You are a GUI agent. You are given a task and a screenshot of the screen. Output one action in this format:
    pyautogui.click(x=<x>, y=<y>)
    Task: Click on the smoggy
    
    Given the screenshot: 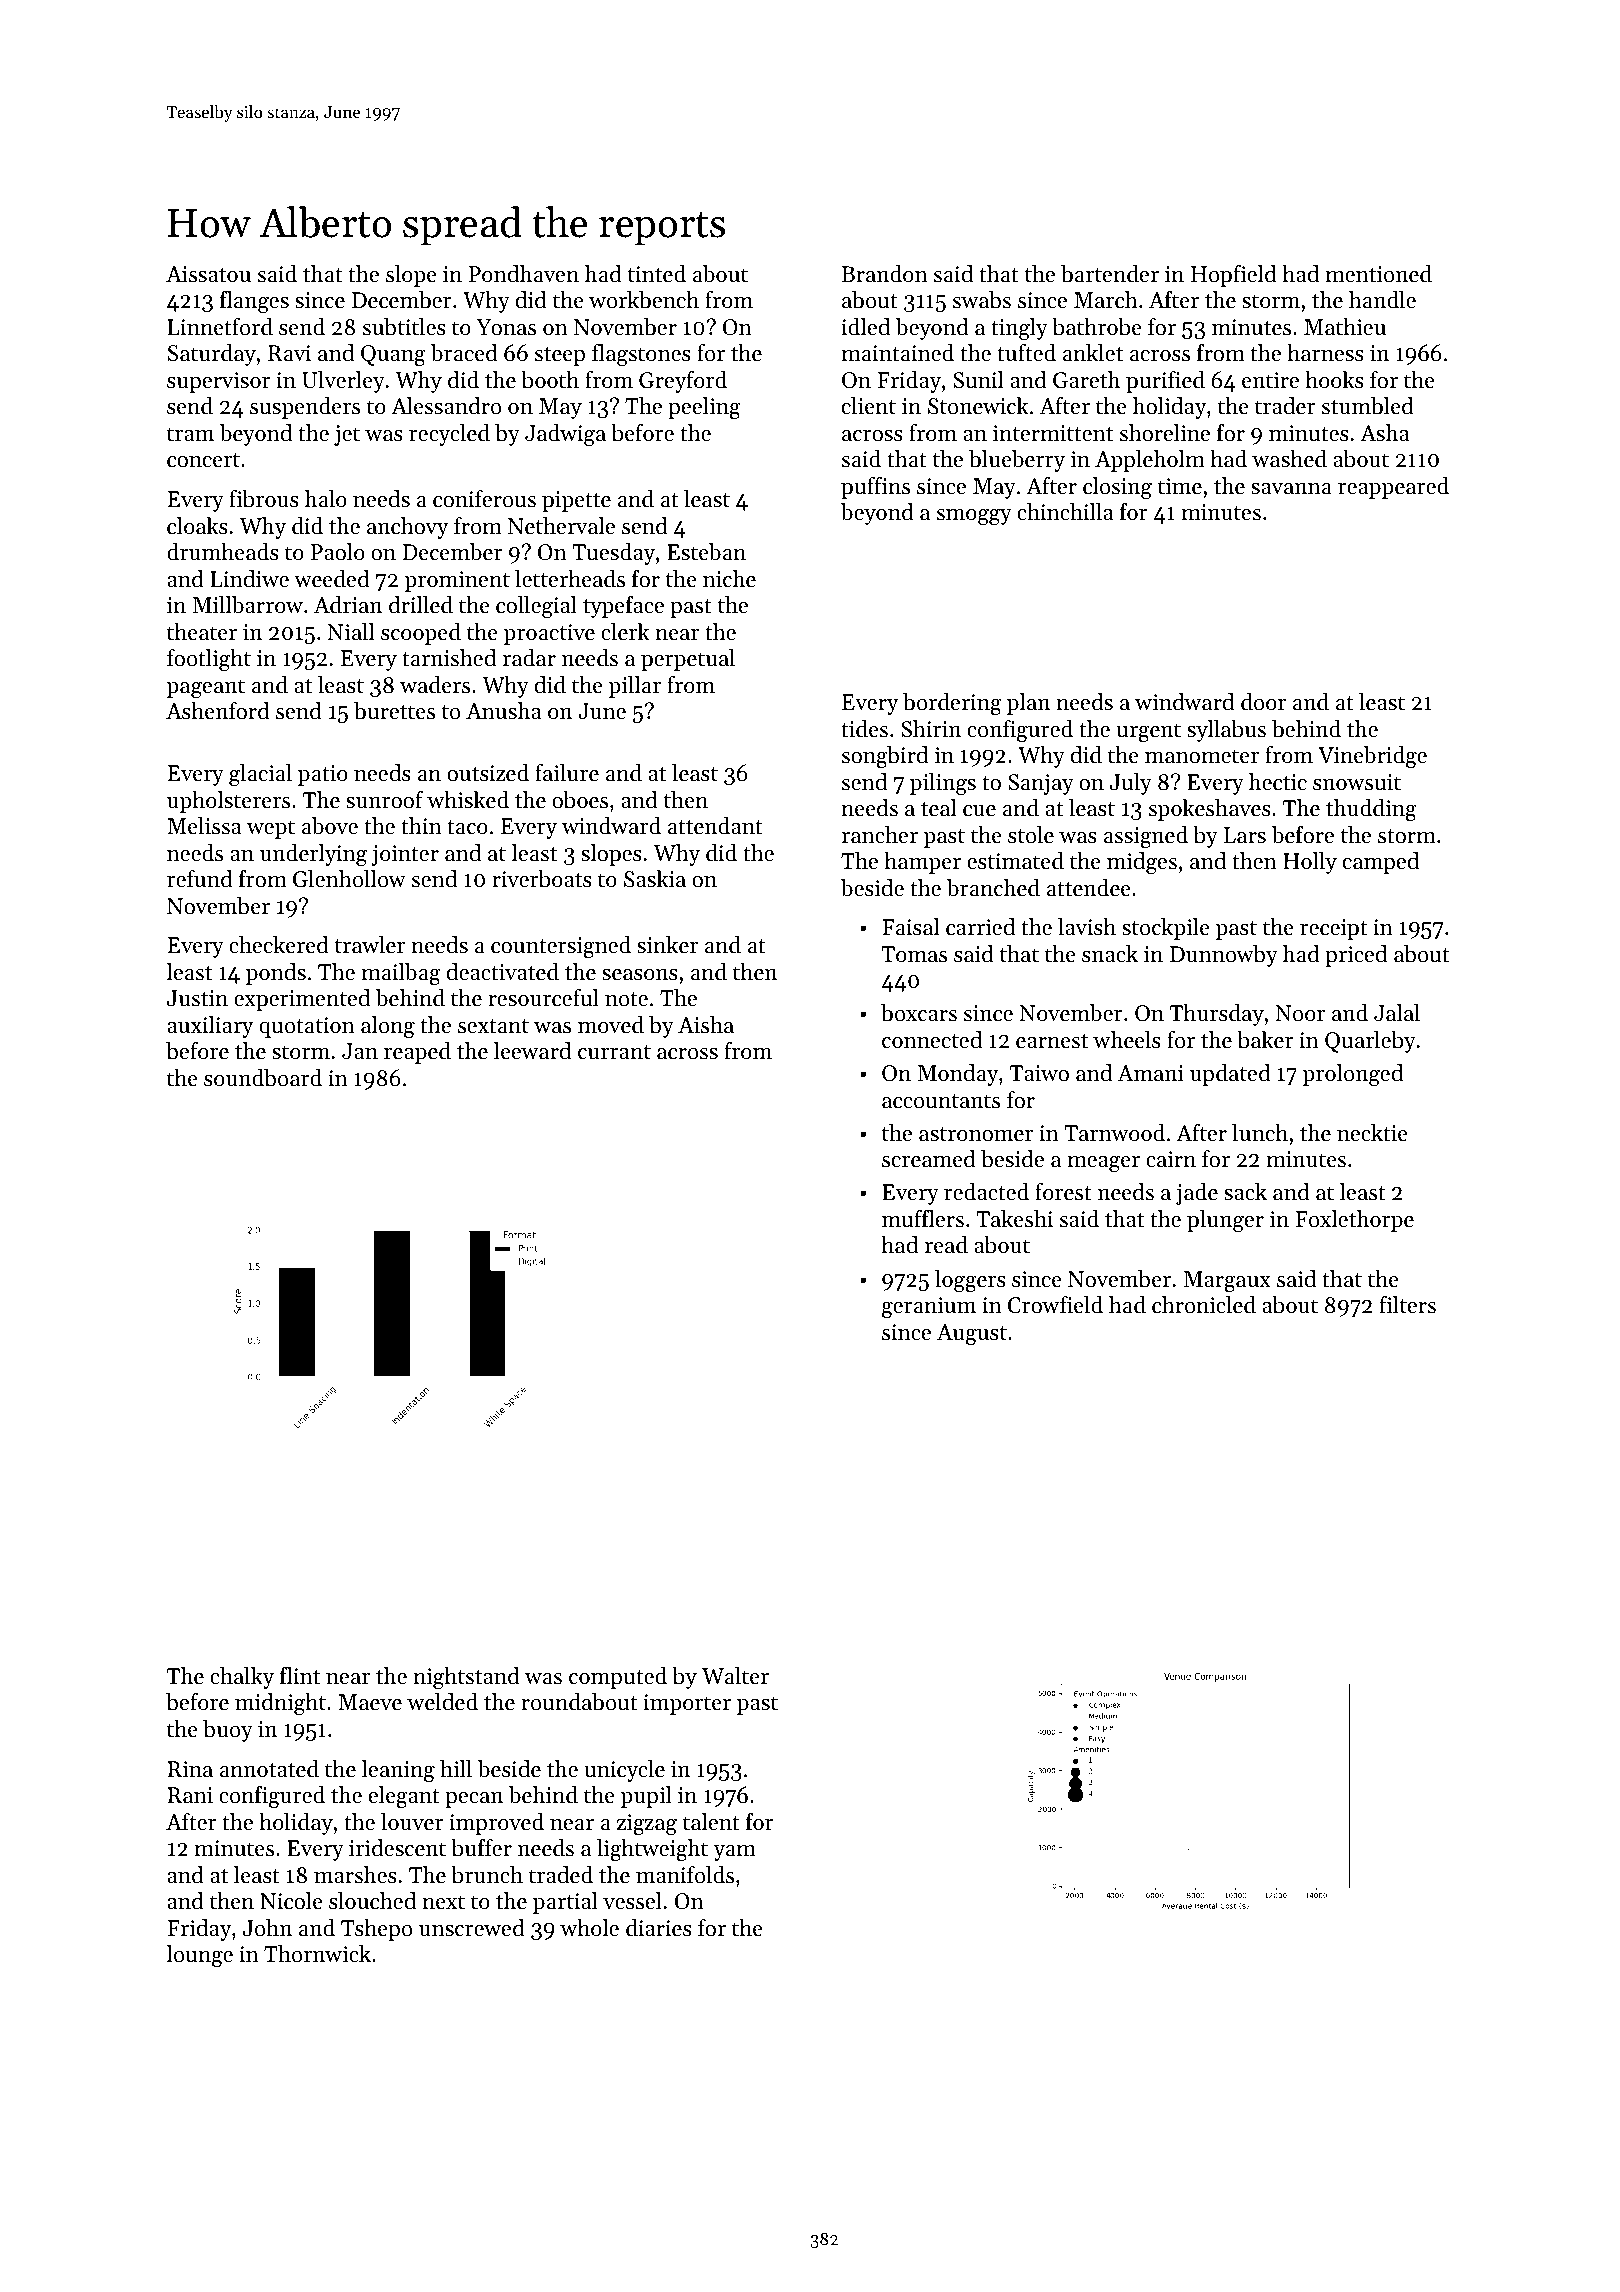 What is the action you would take?
    pyautogui.click(x=974, y=517)
